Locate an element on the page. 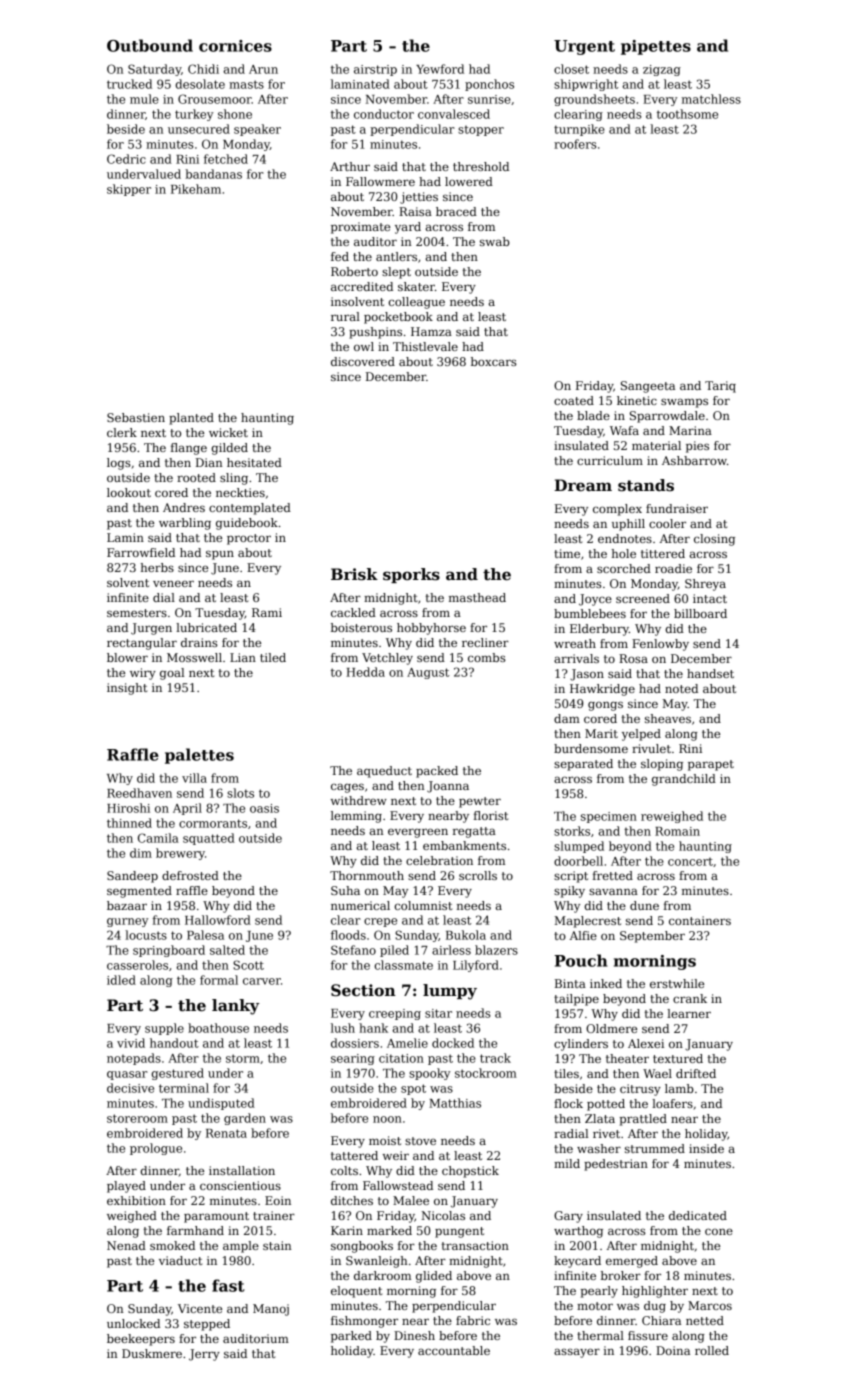  Tariq is located at coordinates (720, 387).
